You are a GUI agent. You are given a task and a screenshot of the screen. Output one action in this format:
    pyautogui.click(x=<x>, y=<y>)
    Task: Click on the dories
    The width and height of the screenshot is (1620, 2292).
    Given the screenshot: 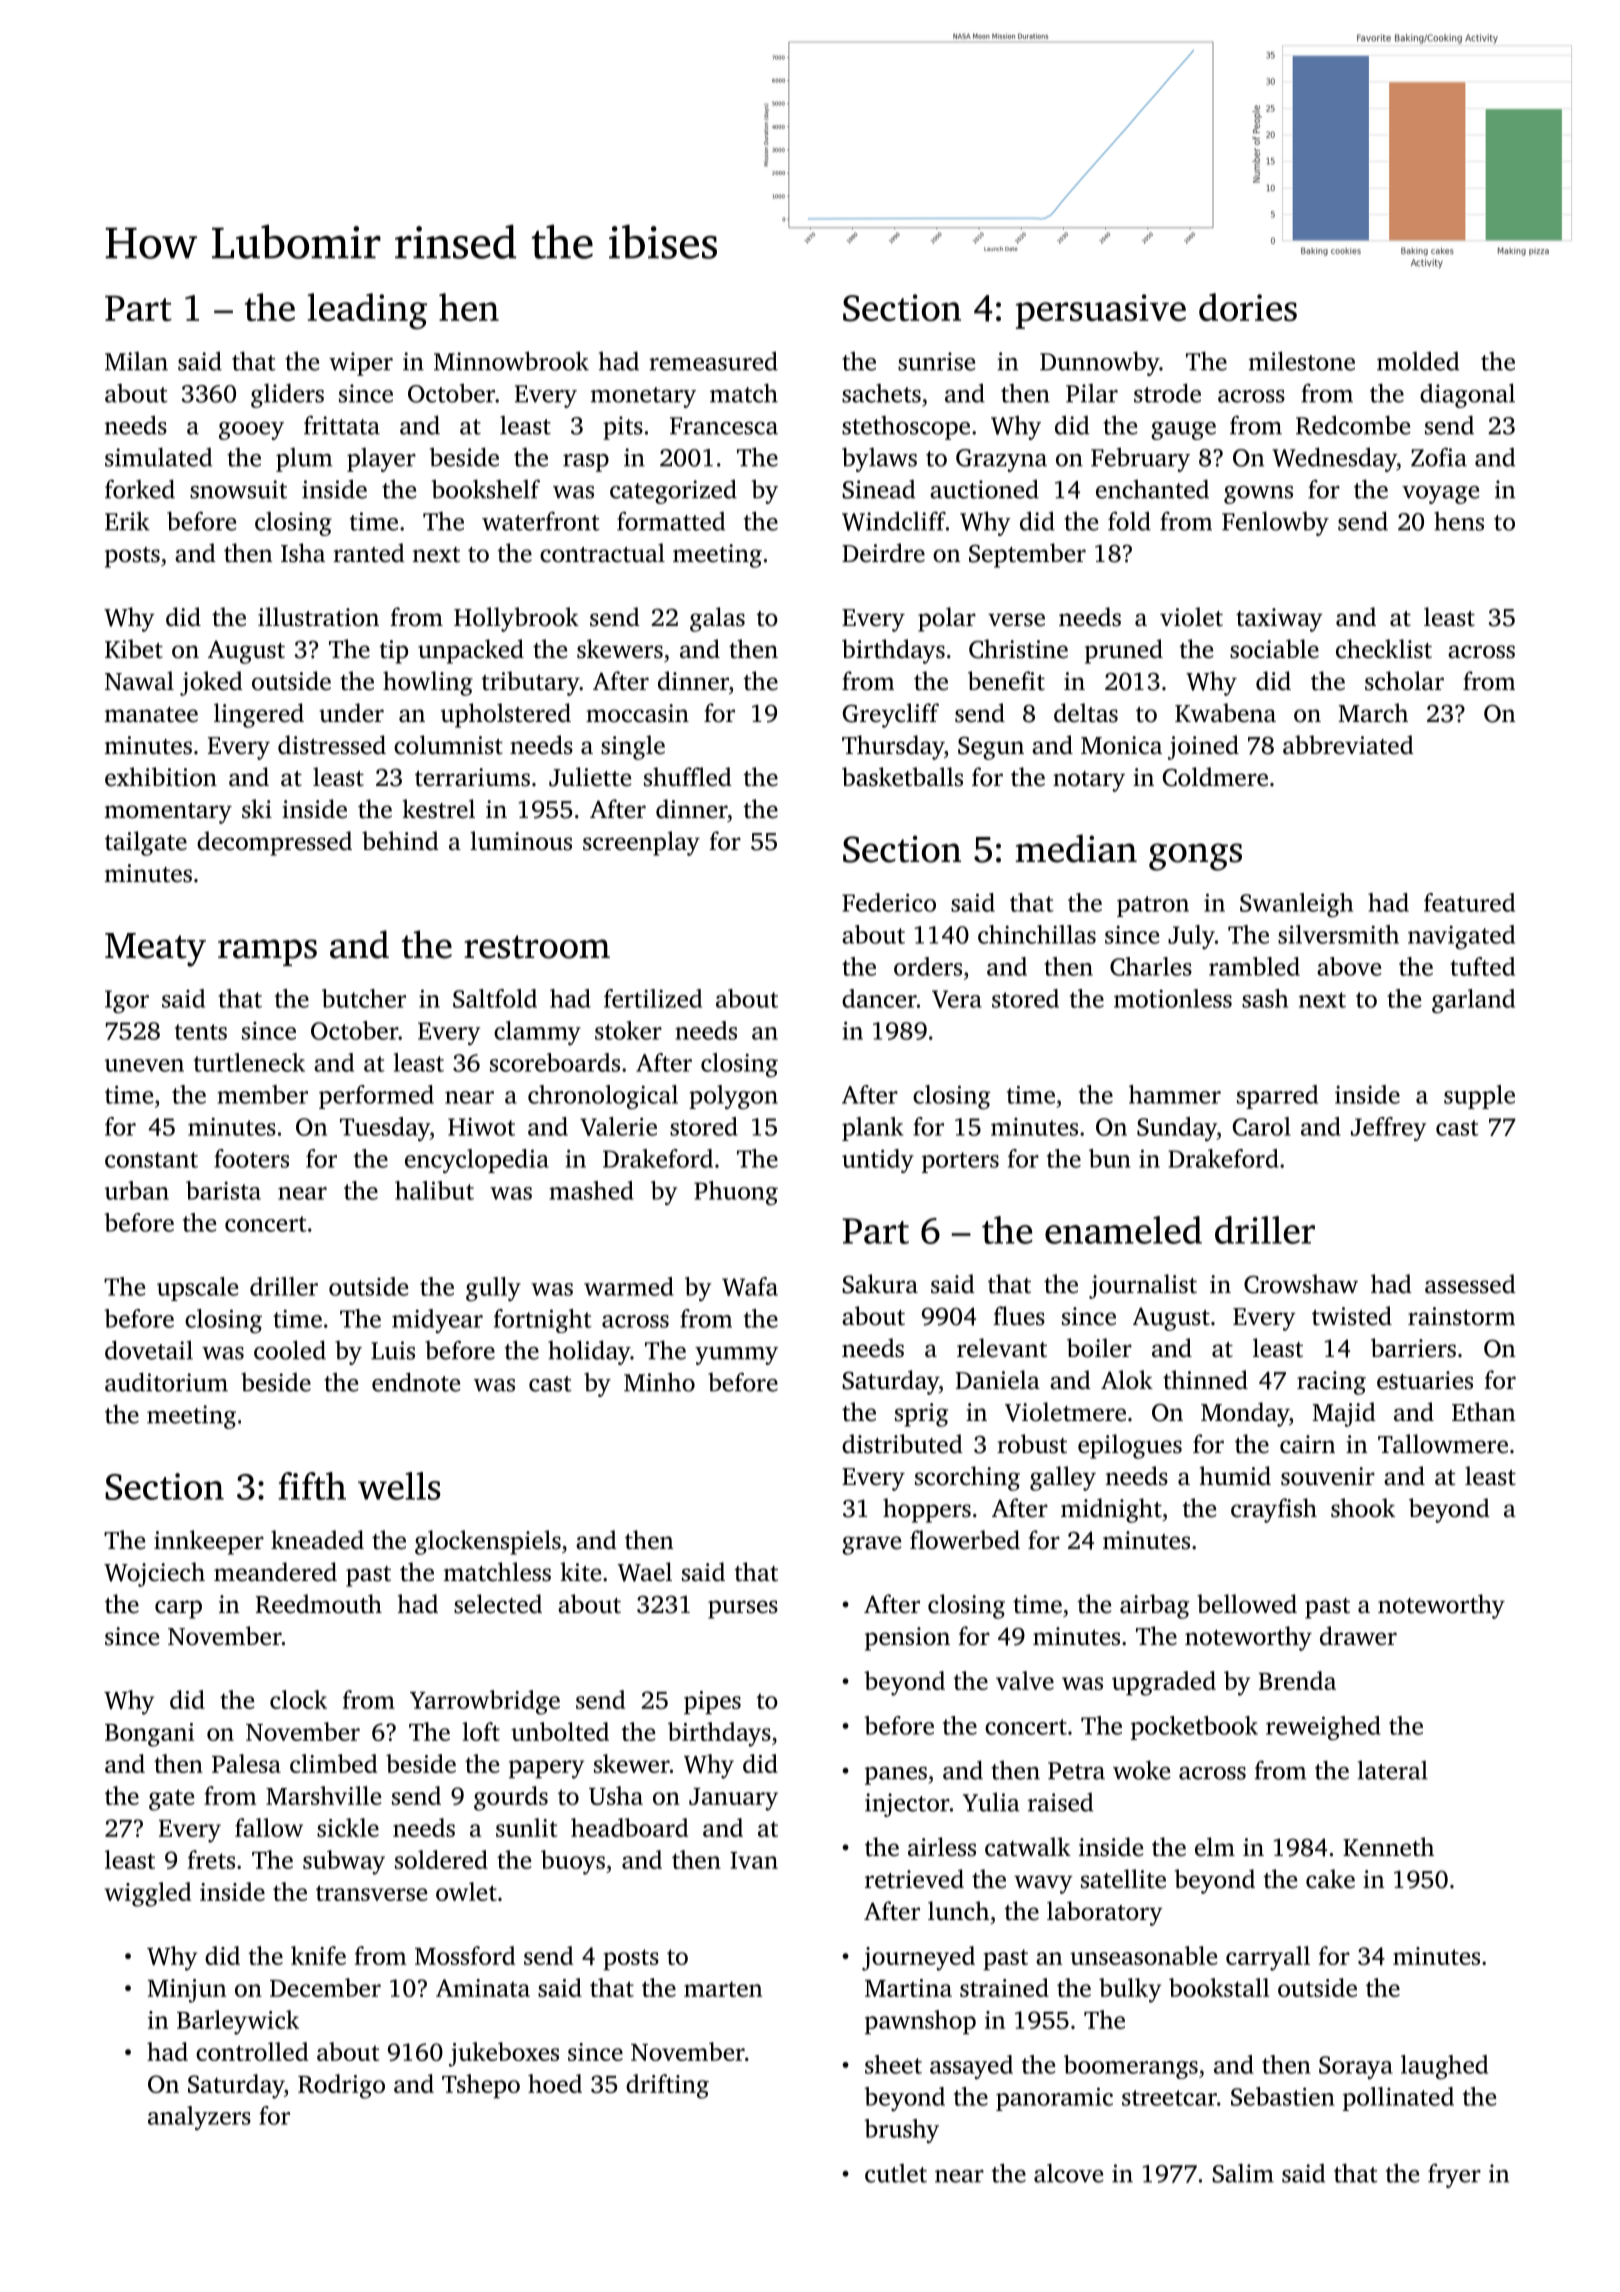 What is the action you would take?
    pyautogui.click(x=1248, y=307)
